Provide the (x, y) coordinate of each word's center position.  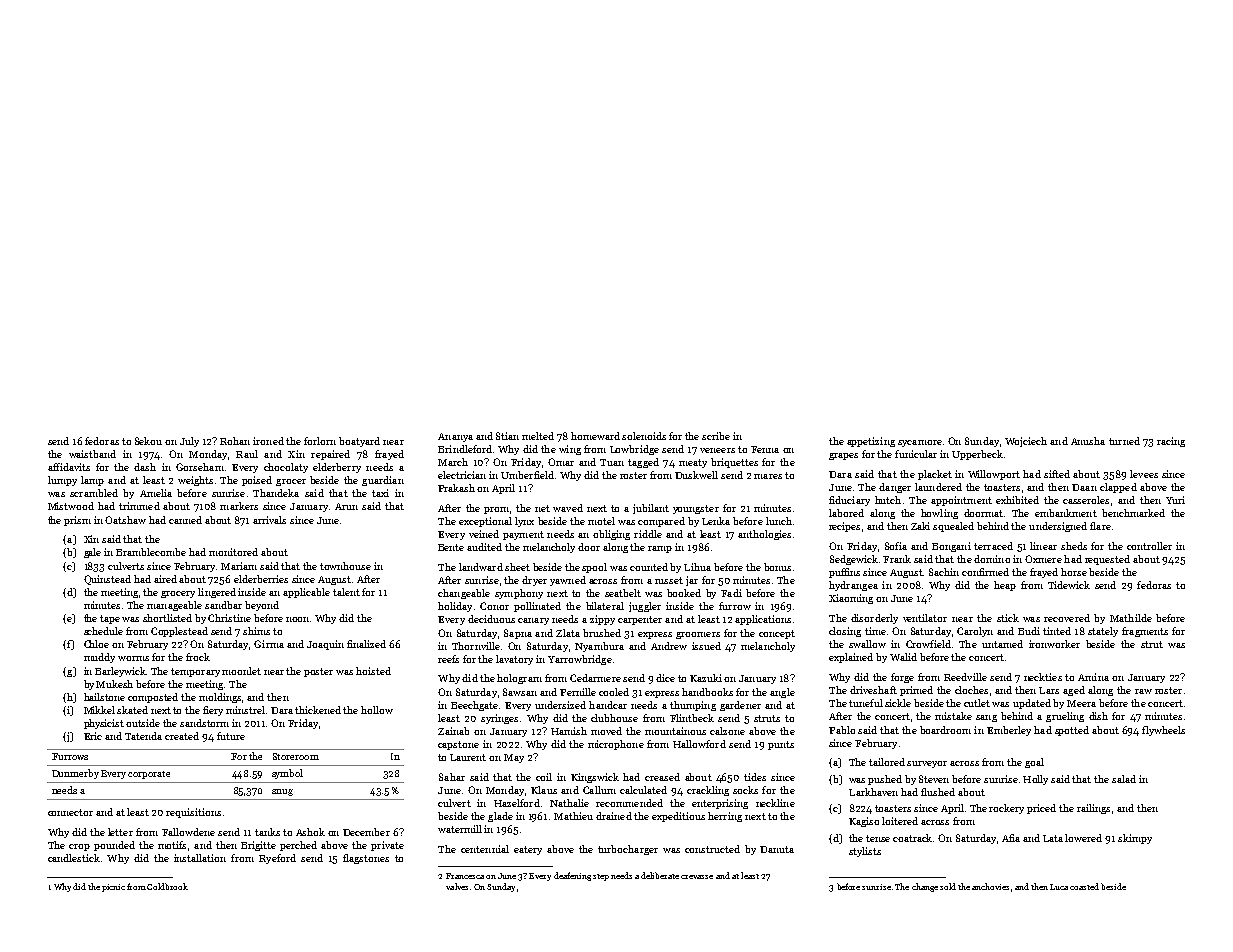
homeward (595, 436)
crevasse (697, 877)
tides (755, 777)
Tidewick (1069, 585)
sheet (517, 567)
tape (110, 619)
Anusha (1088, 441)
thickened (318, 710)
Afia (1011, 838)
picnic (113, 888)
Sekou (148, 441)
